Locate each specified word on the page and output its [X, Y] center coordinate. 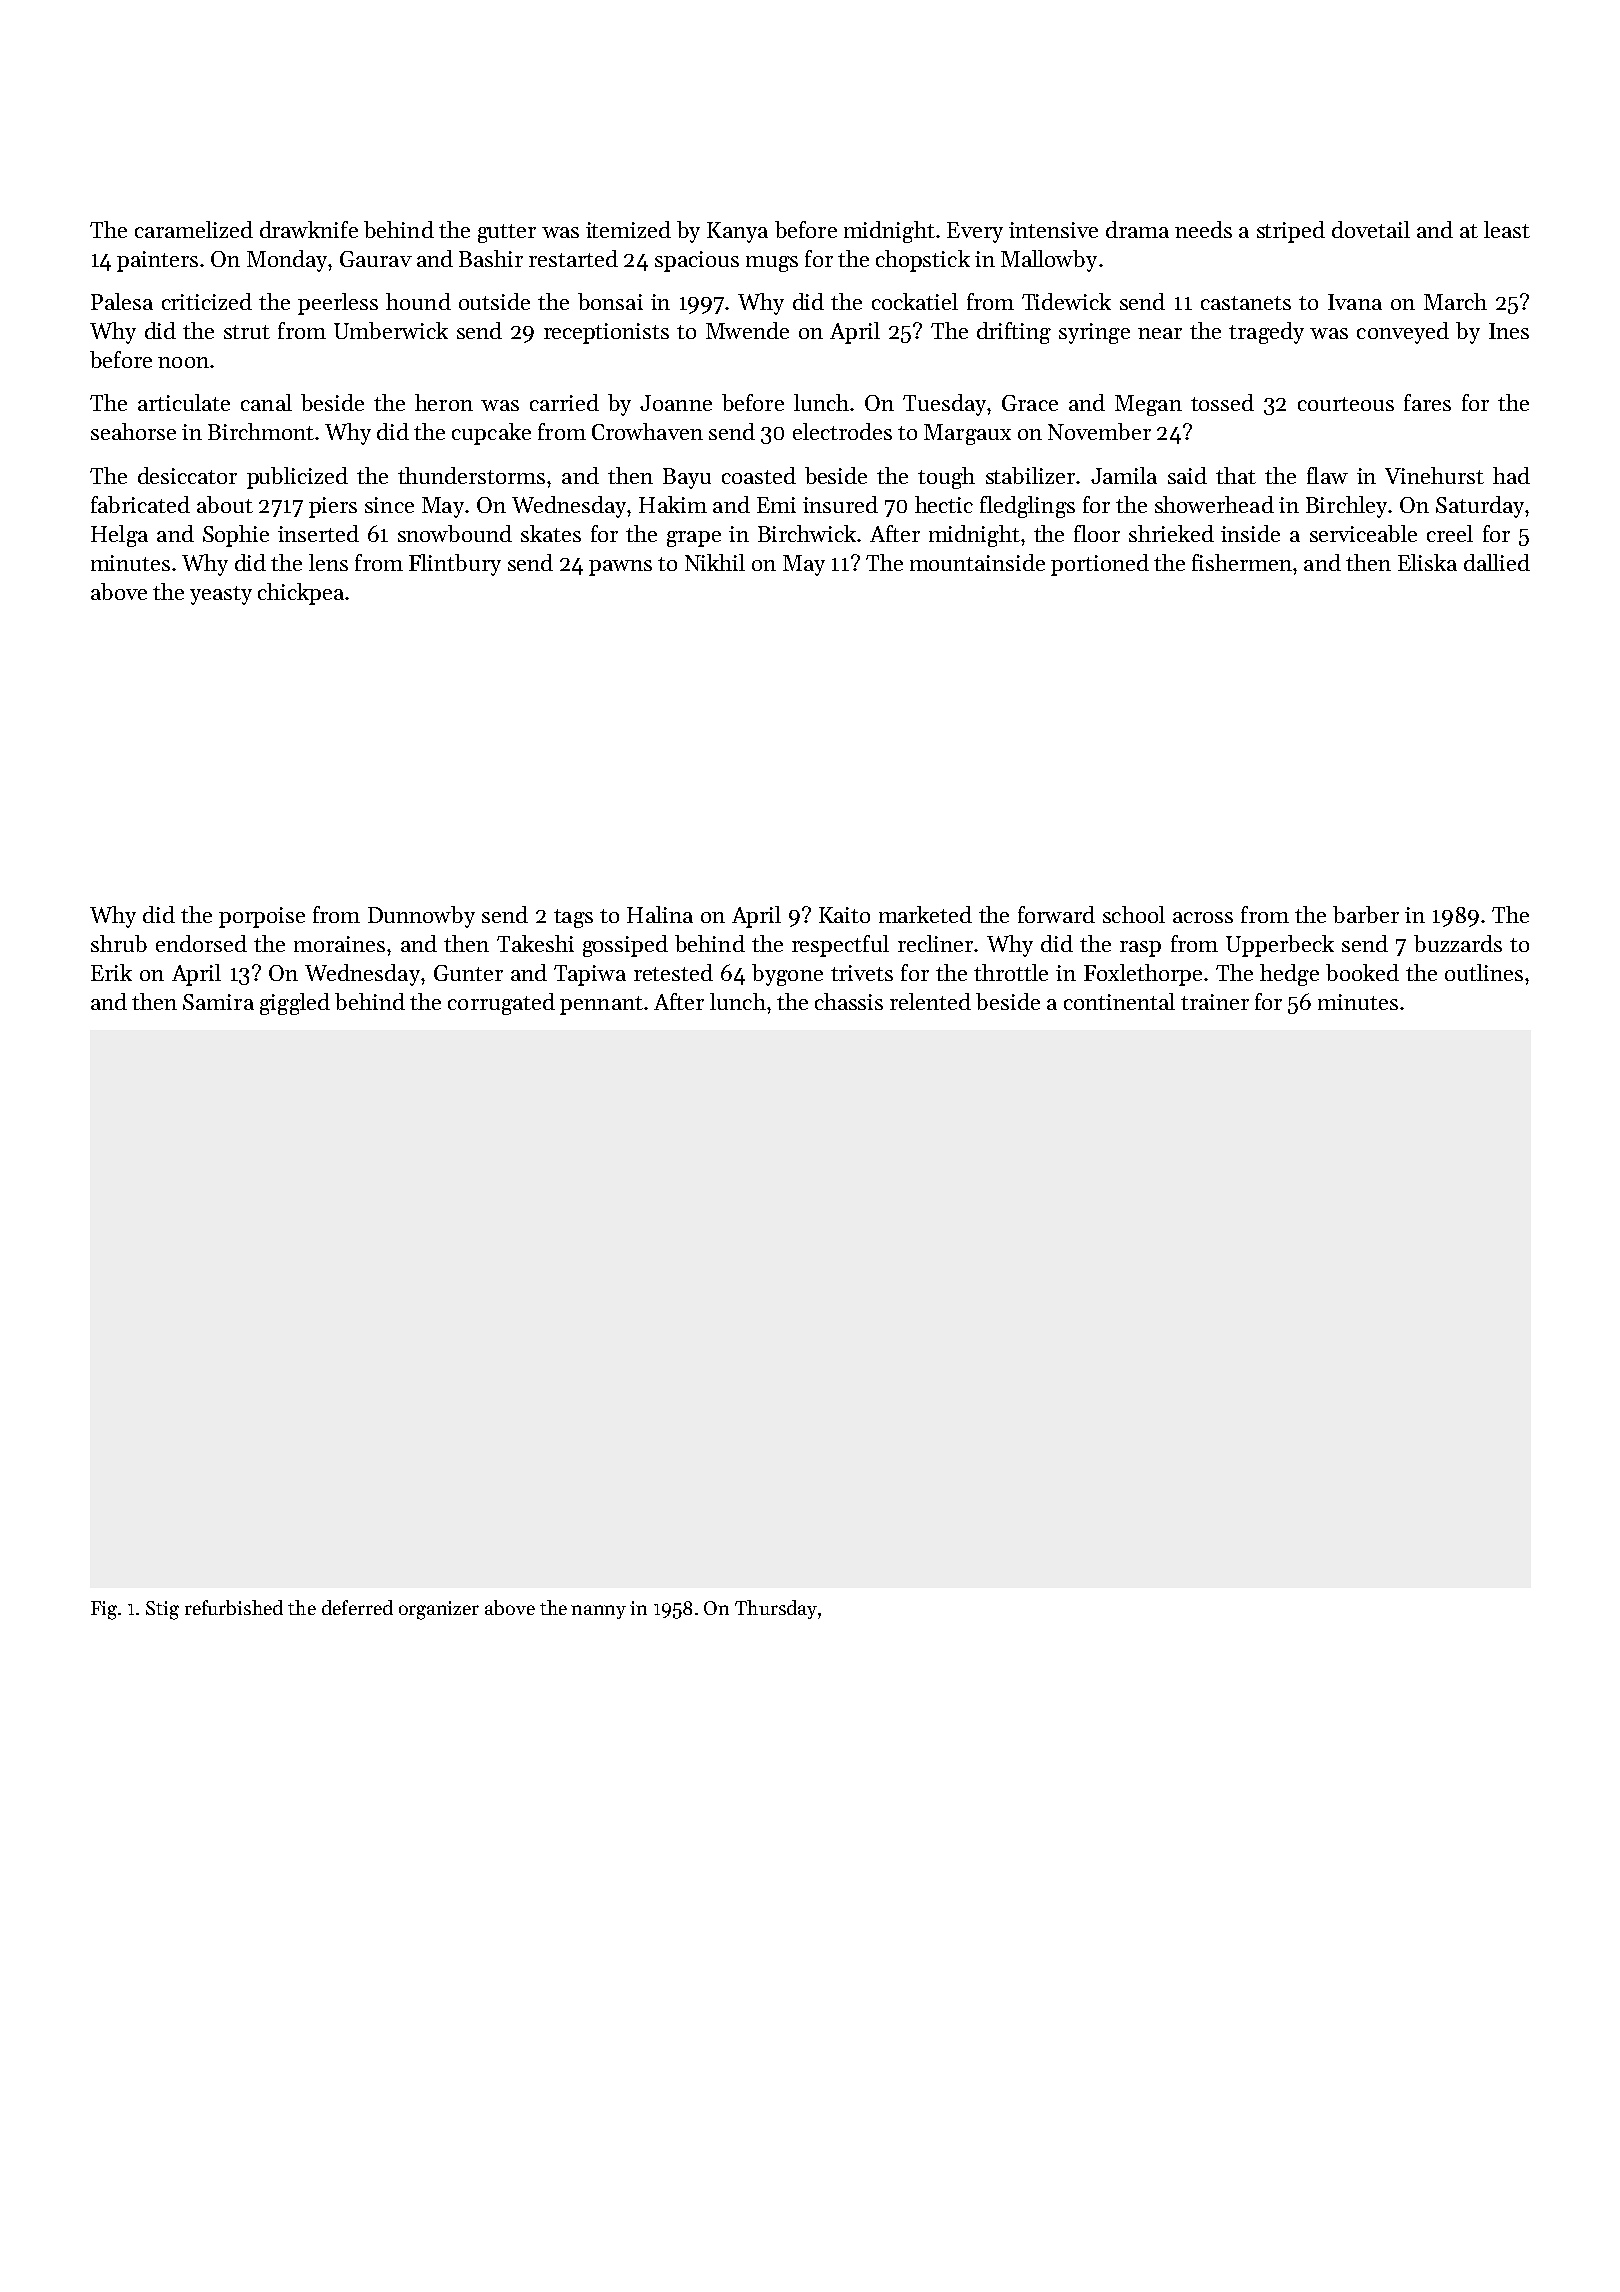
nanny [598, 1612]
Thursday [776, 1609]
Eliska [1427, 562]
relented [930, 1001]
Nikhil [715, 562]
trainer [1215, 1002]
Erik [111, 972]
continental [1119, 1001]
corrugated [501, 1004]
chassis [849, 1001]
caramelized [194, 229]
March [1455, 301]
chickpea [301, 594]
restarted [573, 258]
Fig [104, 1610]
